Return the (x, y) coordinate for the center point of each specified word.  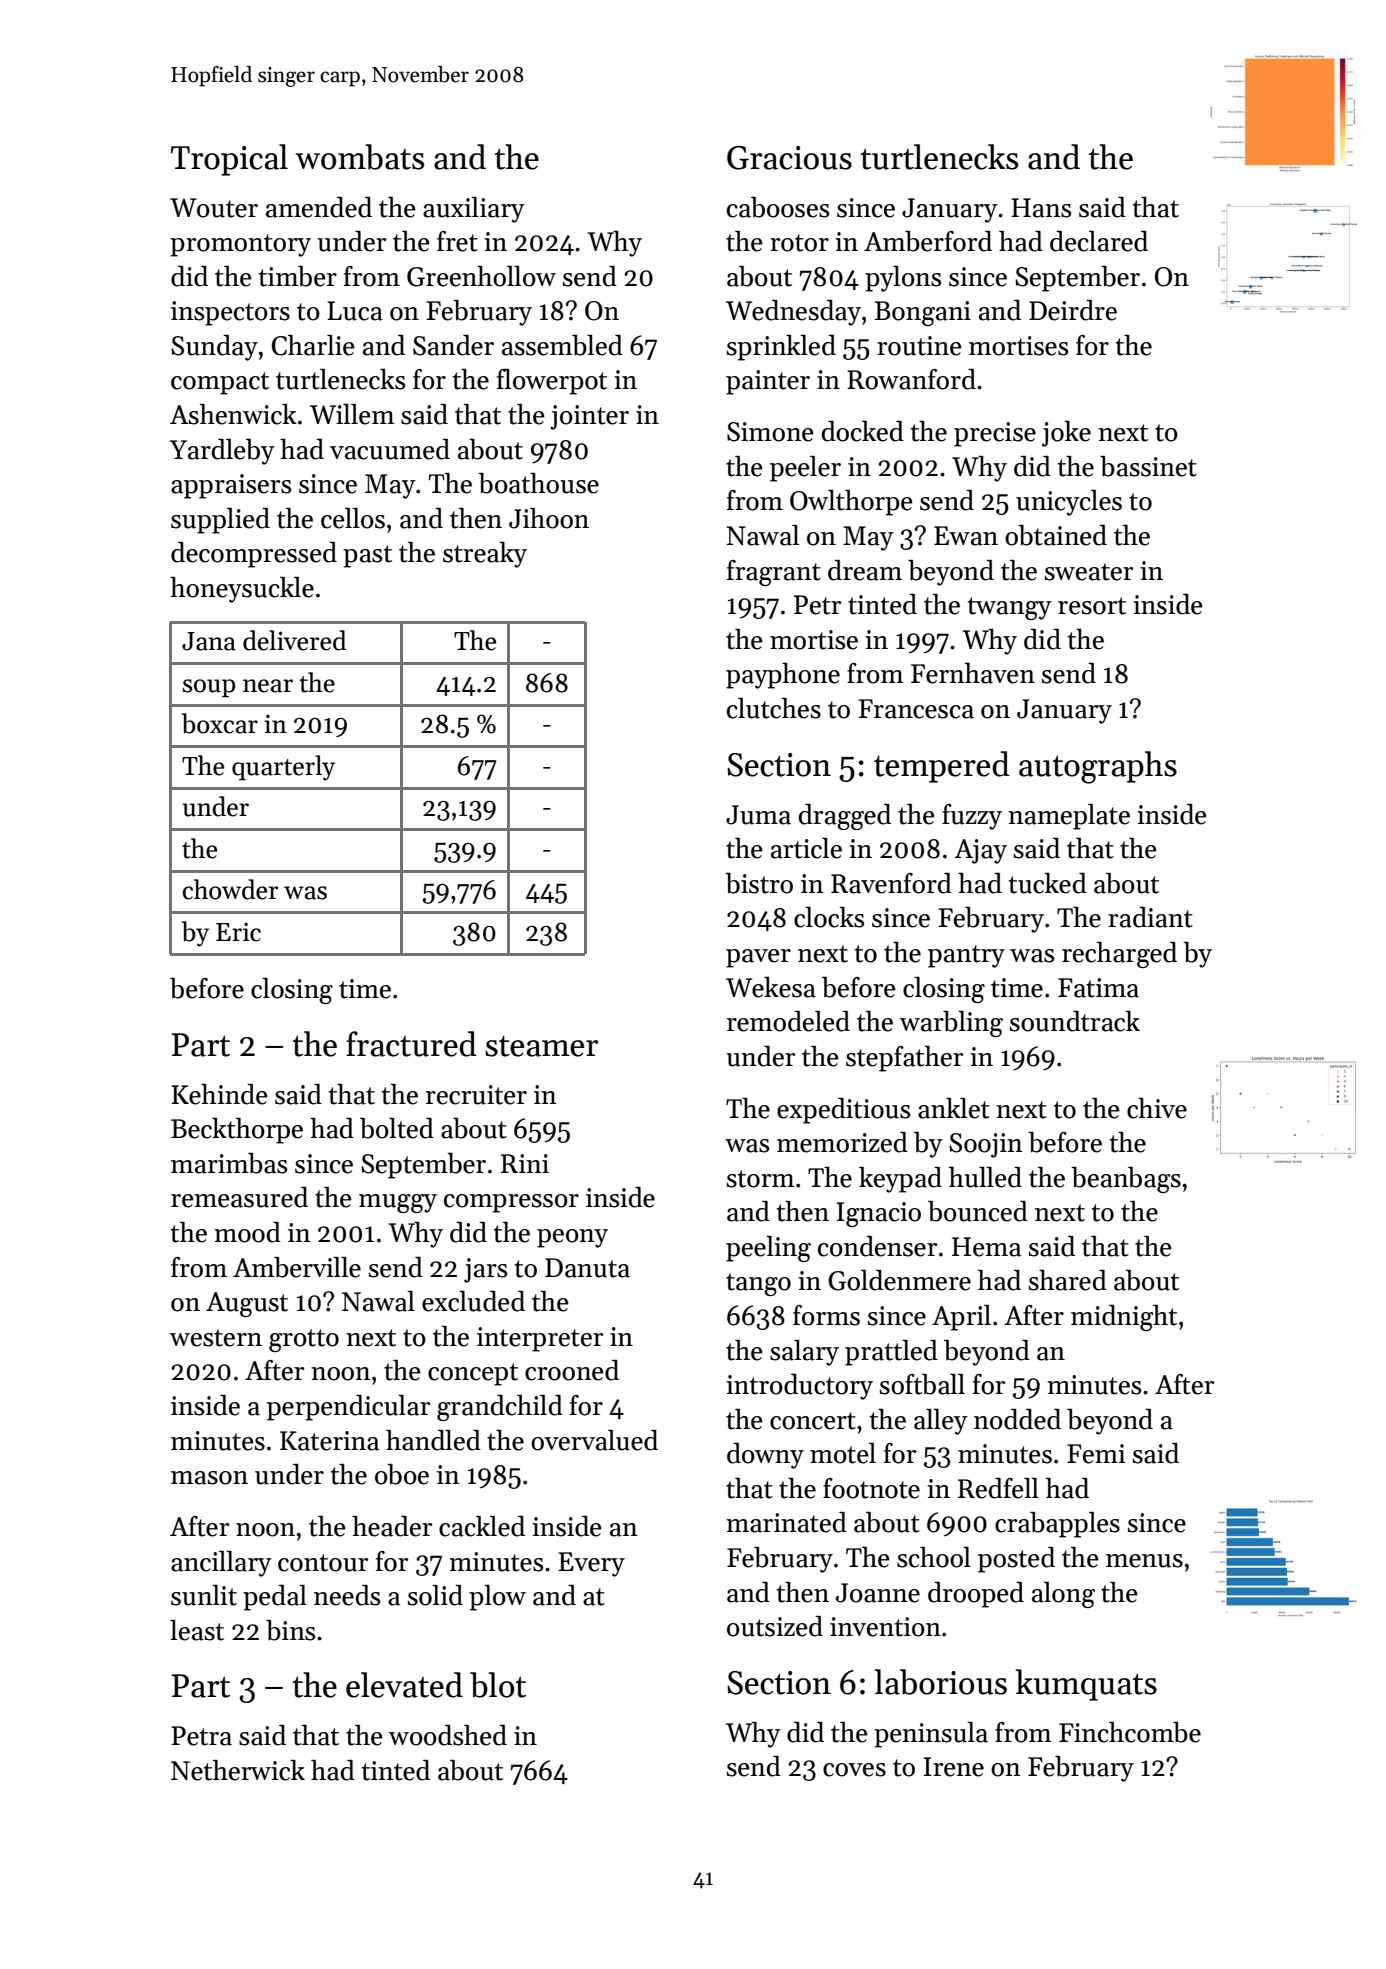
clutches (774, 708)
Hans (1041, 208)
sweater (1089, 572)
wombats (360, 157)
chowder (230, 889)
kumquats (1086, 1685)
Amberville (297, 1267)
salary (804, 1353)
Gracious (789, 158)
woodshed (448, 1735)
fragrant (774, 573)
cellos (353, 518)
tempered (942, 767)
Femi (1096, 1454)
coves (854, 1770)
